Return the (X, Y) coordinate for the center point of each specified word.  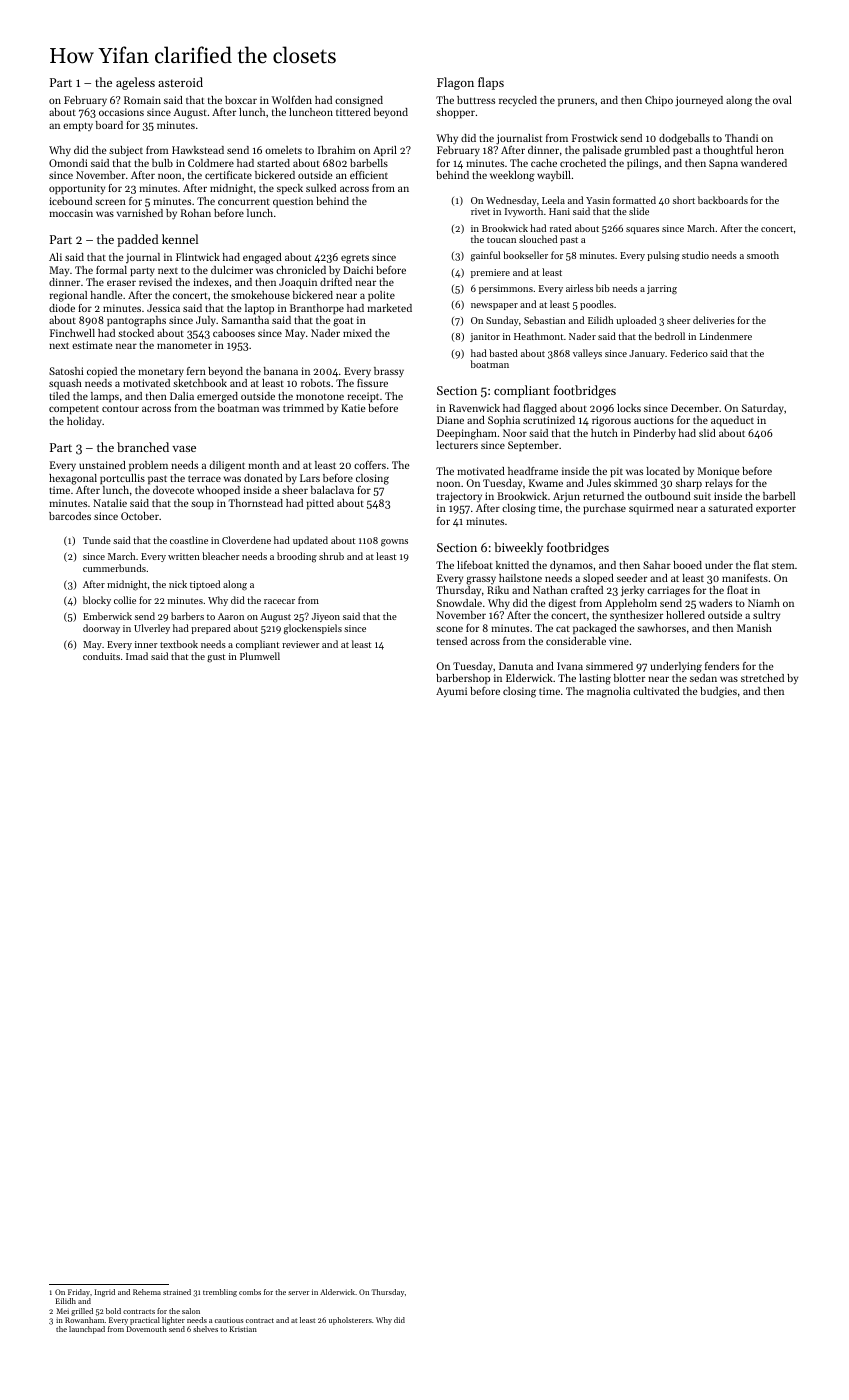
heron (770, 150)
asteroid (180, 82)
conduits (101, 656)
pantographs (136, 321)
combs (250, 1292)
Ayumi (451, 692)
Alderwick (337, 1292)
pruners (576, 102)
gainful (485, 256)
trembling (220, 1293)
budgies (718, 692)
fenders (722, 666)
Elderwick (529, 678)
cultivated (656, 691)
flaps (491, 83)
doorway (101, 629)
